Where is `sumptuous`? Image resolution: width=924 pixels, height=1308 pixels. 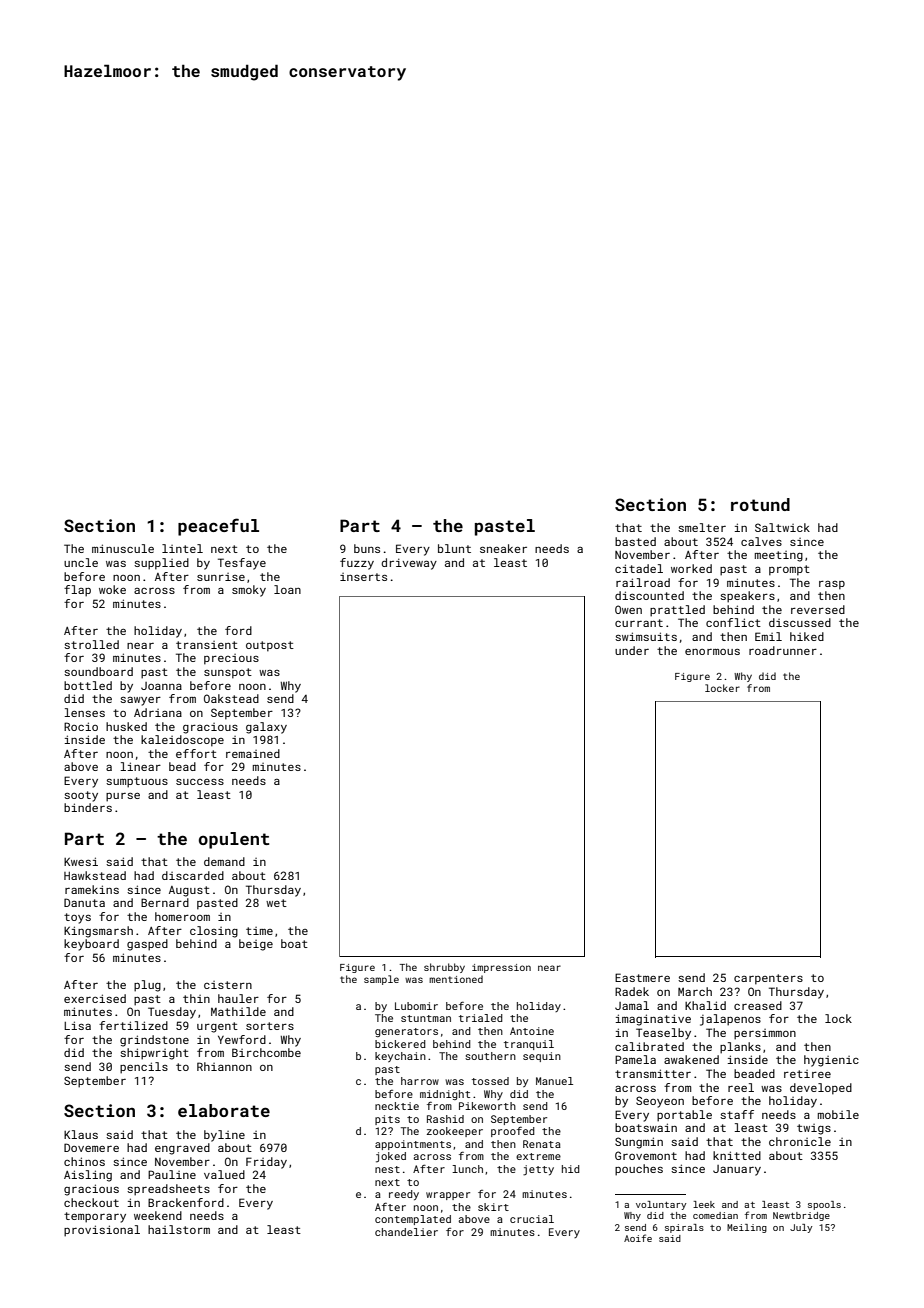
sumptuous is located at coordinates (137, 782).
